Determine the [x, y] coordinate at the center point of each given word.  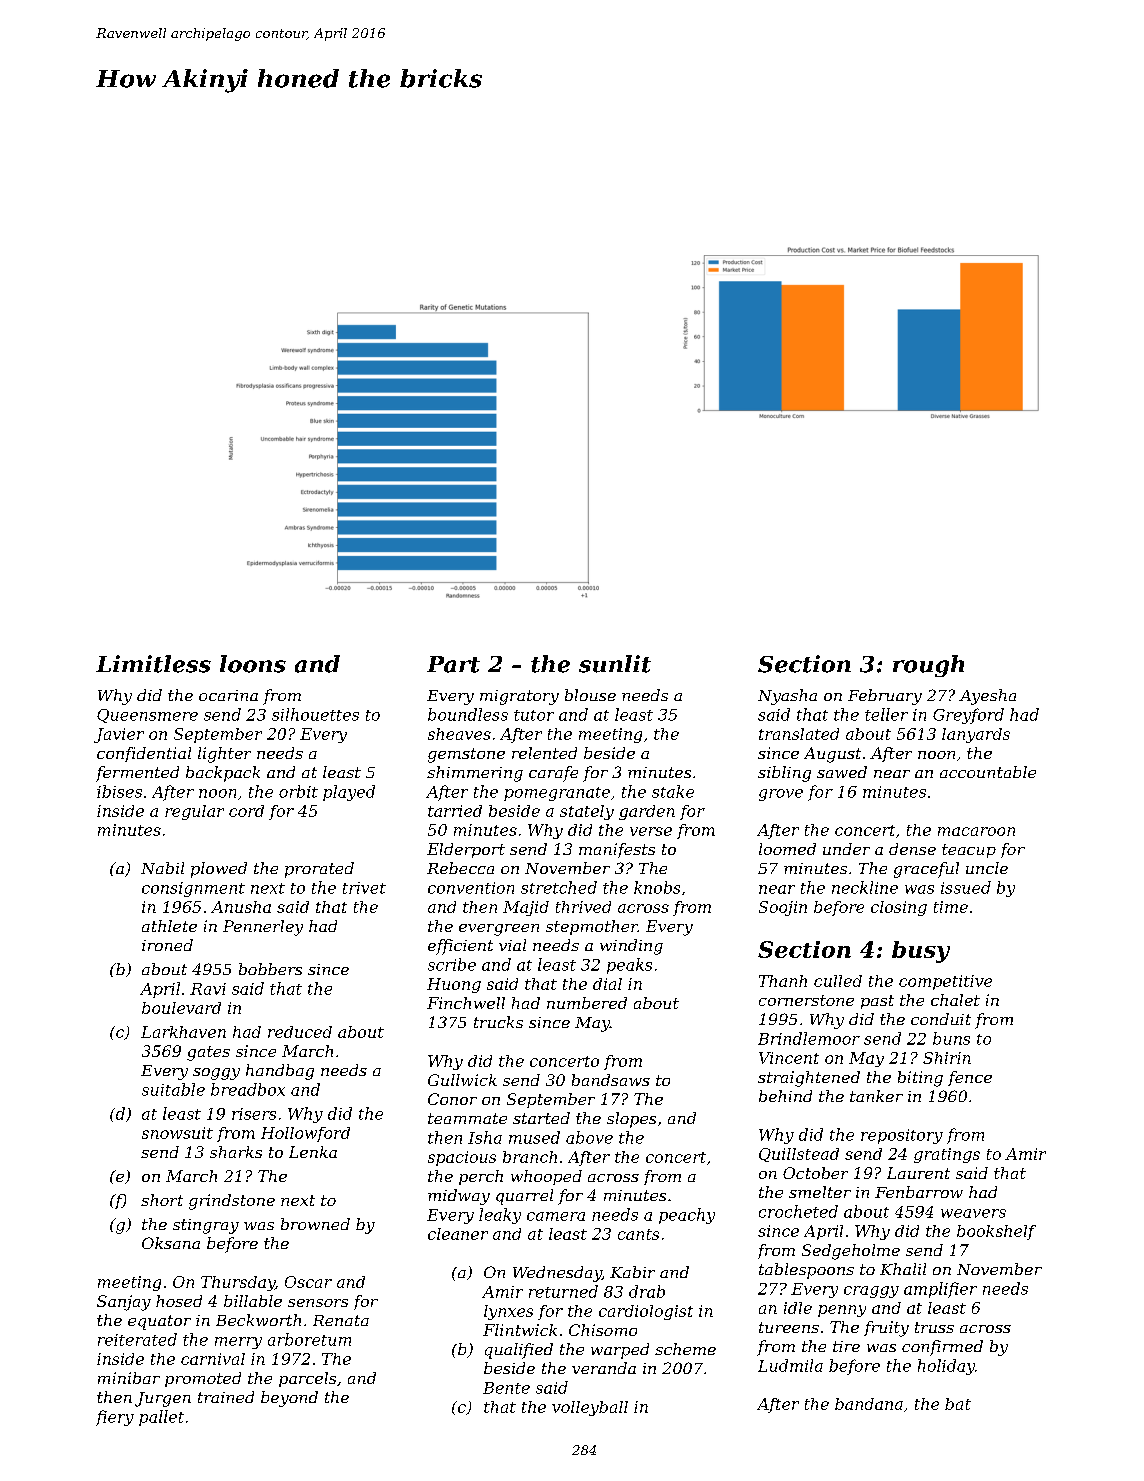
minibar [129, 1378]
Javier [119, 735]
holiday [946, 1367]
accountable [988, 772]
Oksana [171, 1243]
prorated [319, 870]
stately [587, 812]
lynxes [508, 1312]
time [951, 907]
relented [544, 753]
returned [563, 1291]
